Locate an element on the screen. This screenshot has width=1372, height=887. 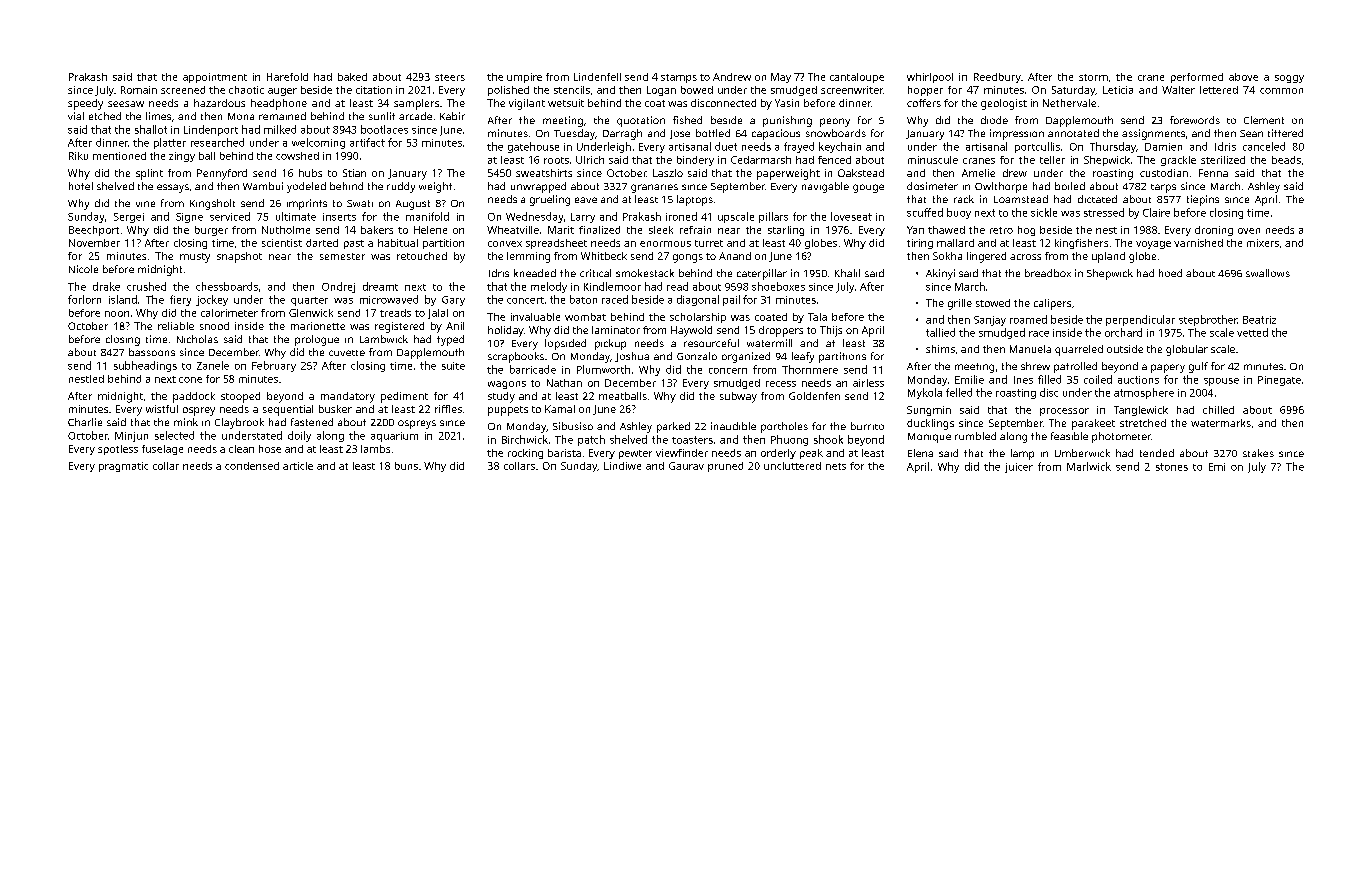
Joshua is located at coordinates (632, 357).
